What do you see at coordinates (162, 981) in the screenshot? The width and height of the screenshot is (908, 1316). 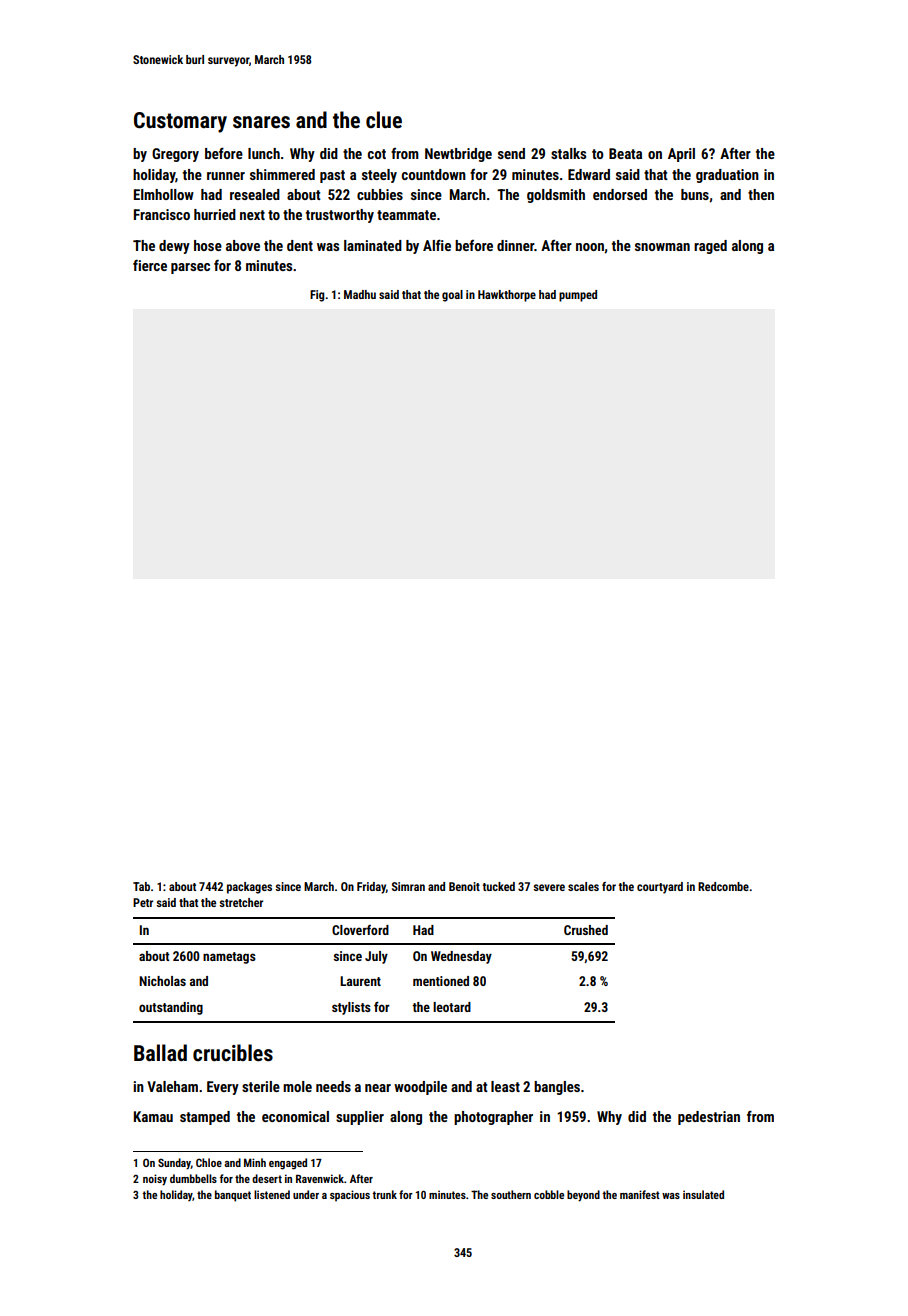 I see `Nicholas` at bounding box center [162, 981].
